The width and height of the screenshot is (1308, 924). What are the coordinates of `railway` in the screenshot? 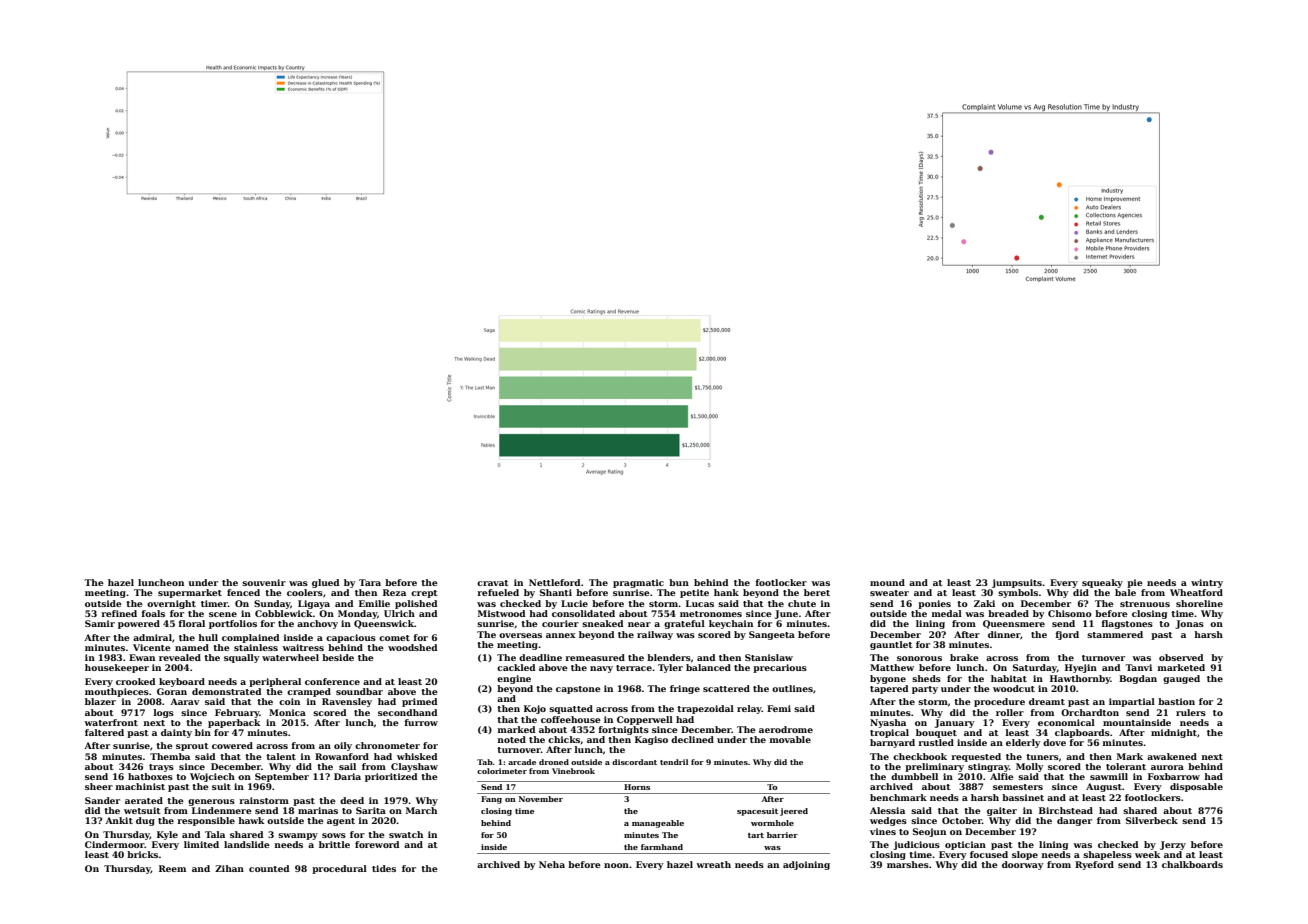 It's located at (655, 635).
